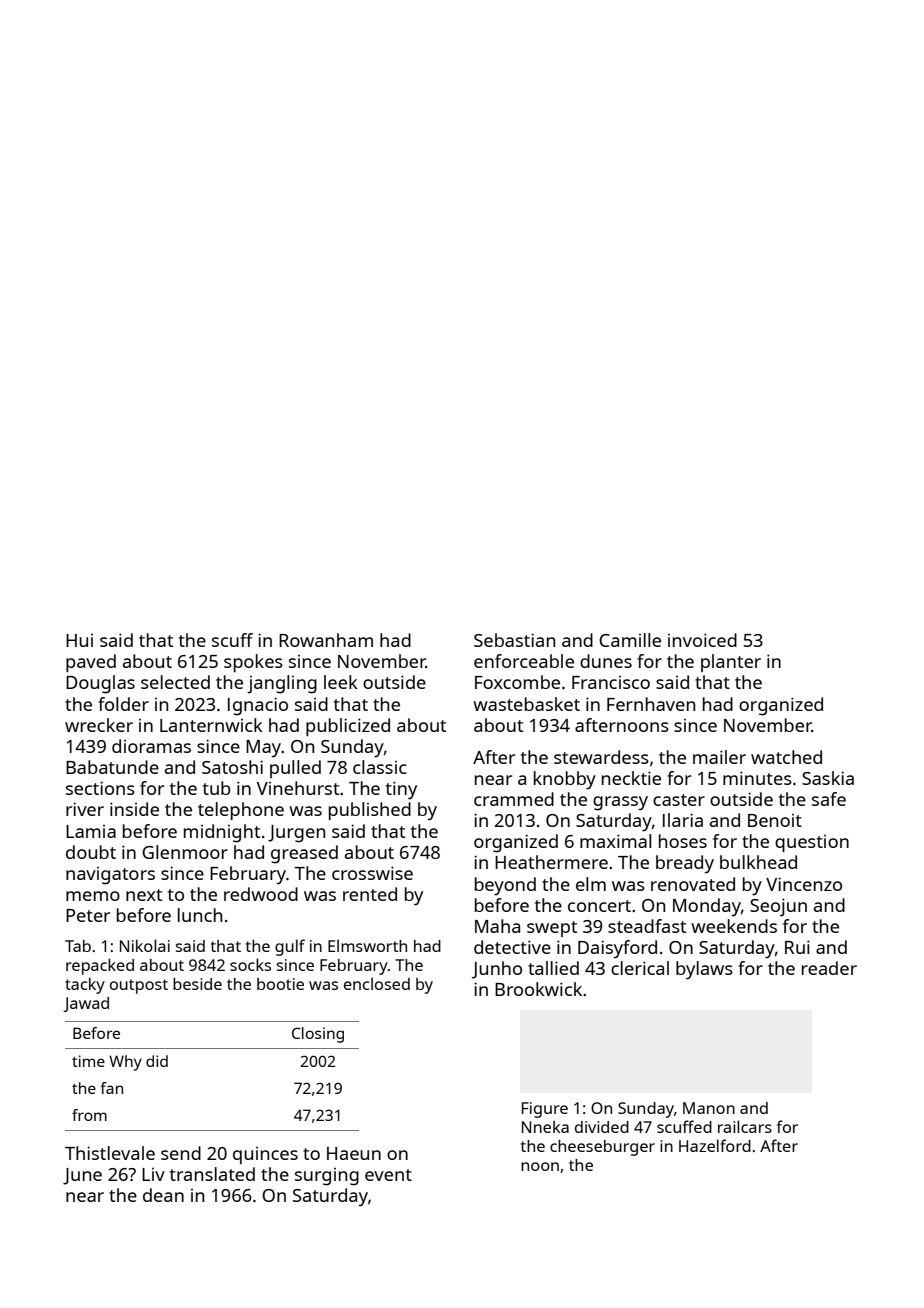 The image size is (924, 1308). I want to click on Sebastian, so click(514, 640).
